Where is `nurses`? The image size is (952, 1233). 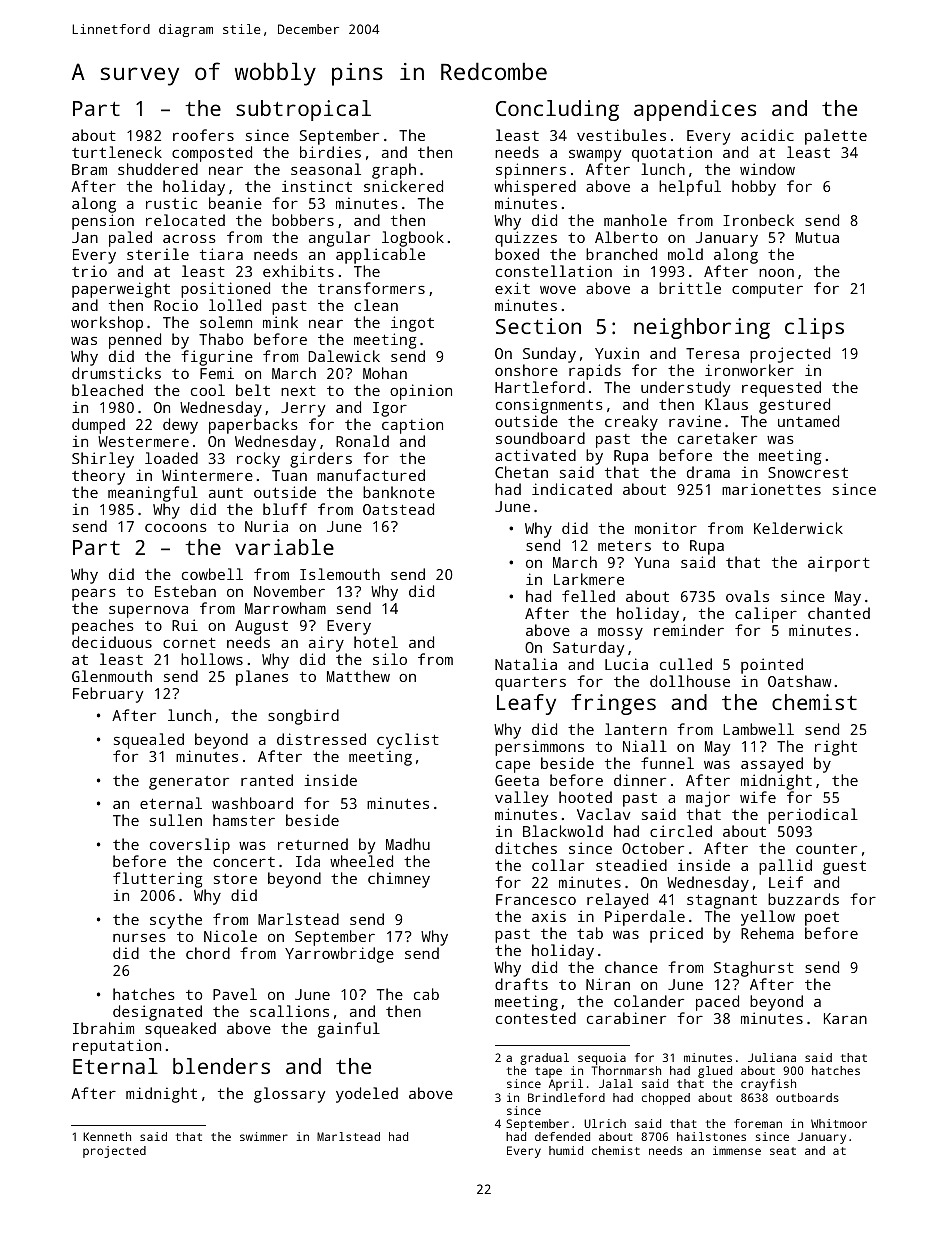 nurses is located at coordinates (139, 937).
